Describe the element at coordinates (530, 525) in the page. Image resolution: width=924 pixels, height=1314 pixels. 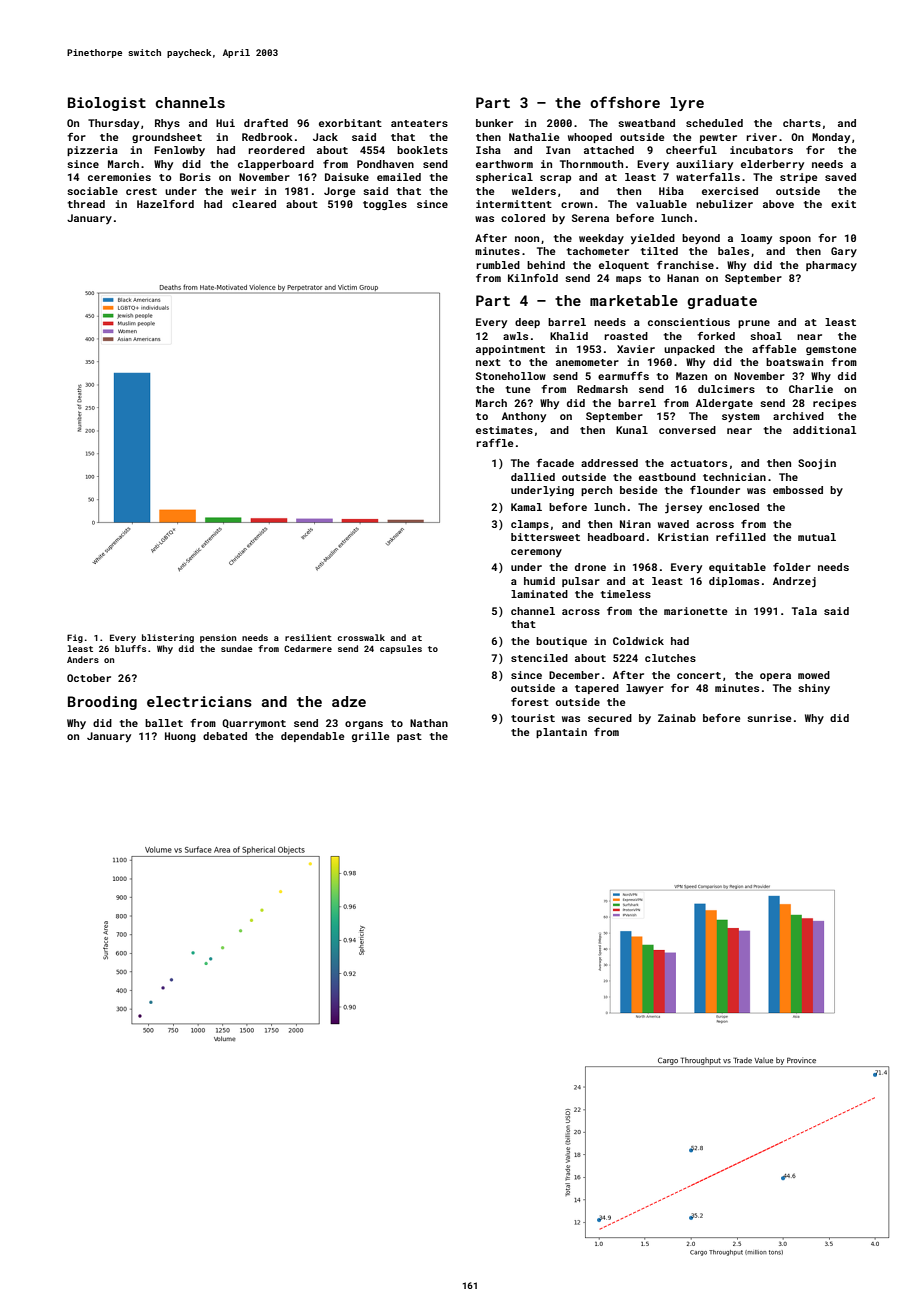
I see `clamps` at that location.
